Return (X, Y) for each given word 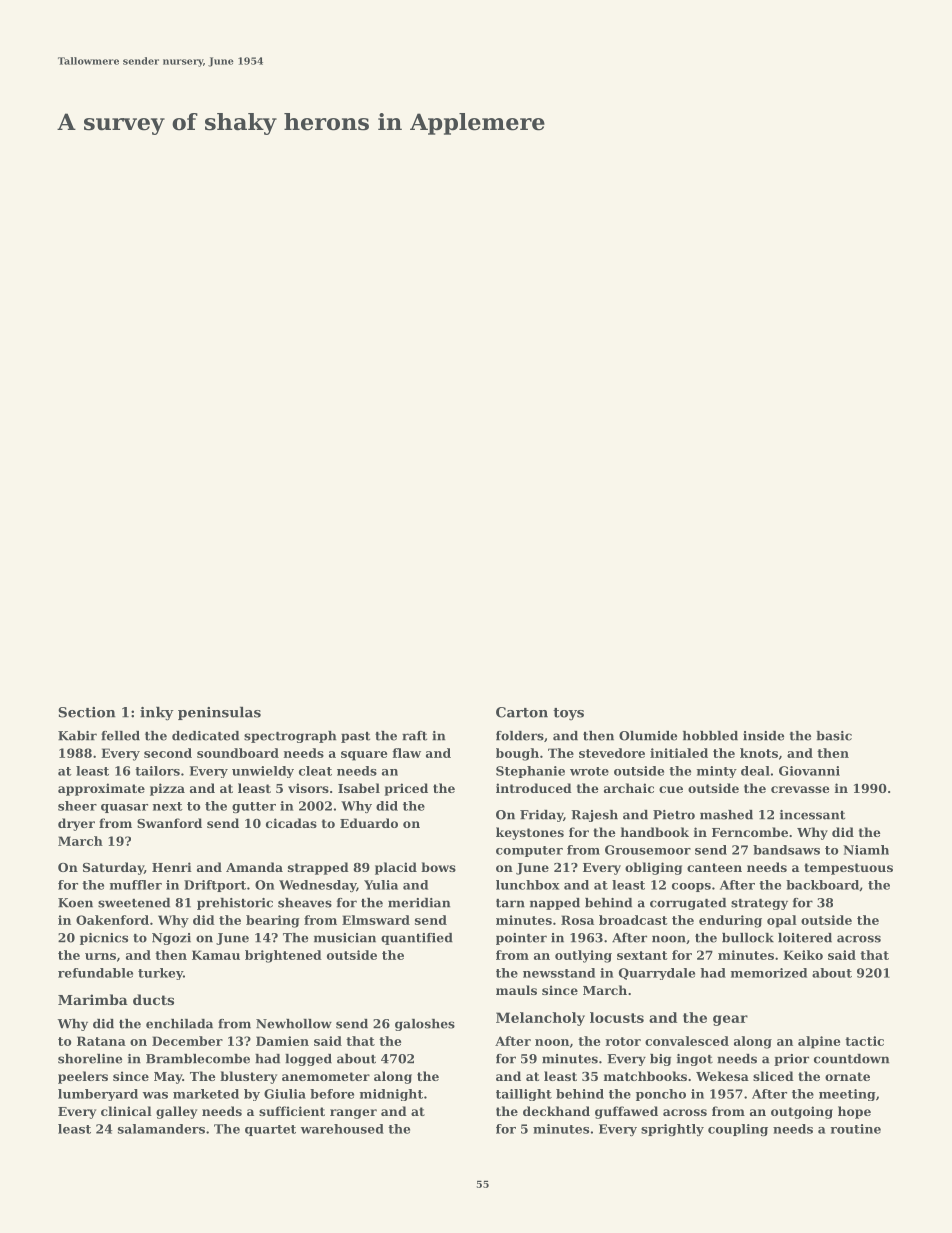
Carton (522, 712)
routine (855, 1129)
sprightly (672, 1130)
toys (568, 714)
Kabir (77, 736)
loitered (805, 938)
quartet (270, 1130)
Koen (75, 903)
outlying (583, 956)
